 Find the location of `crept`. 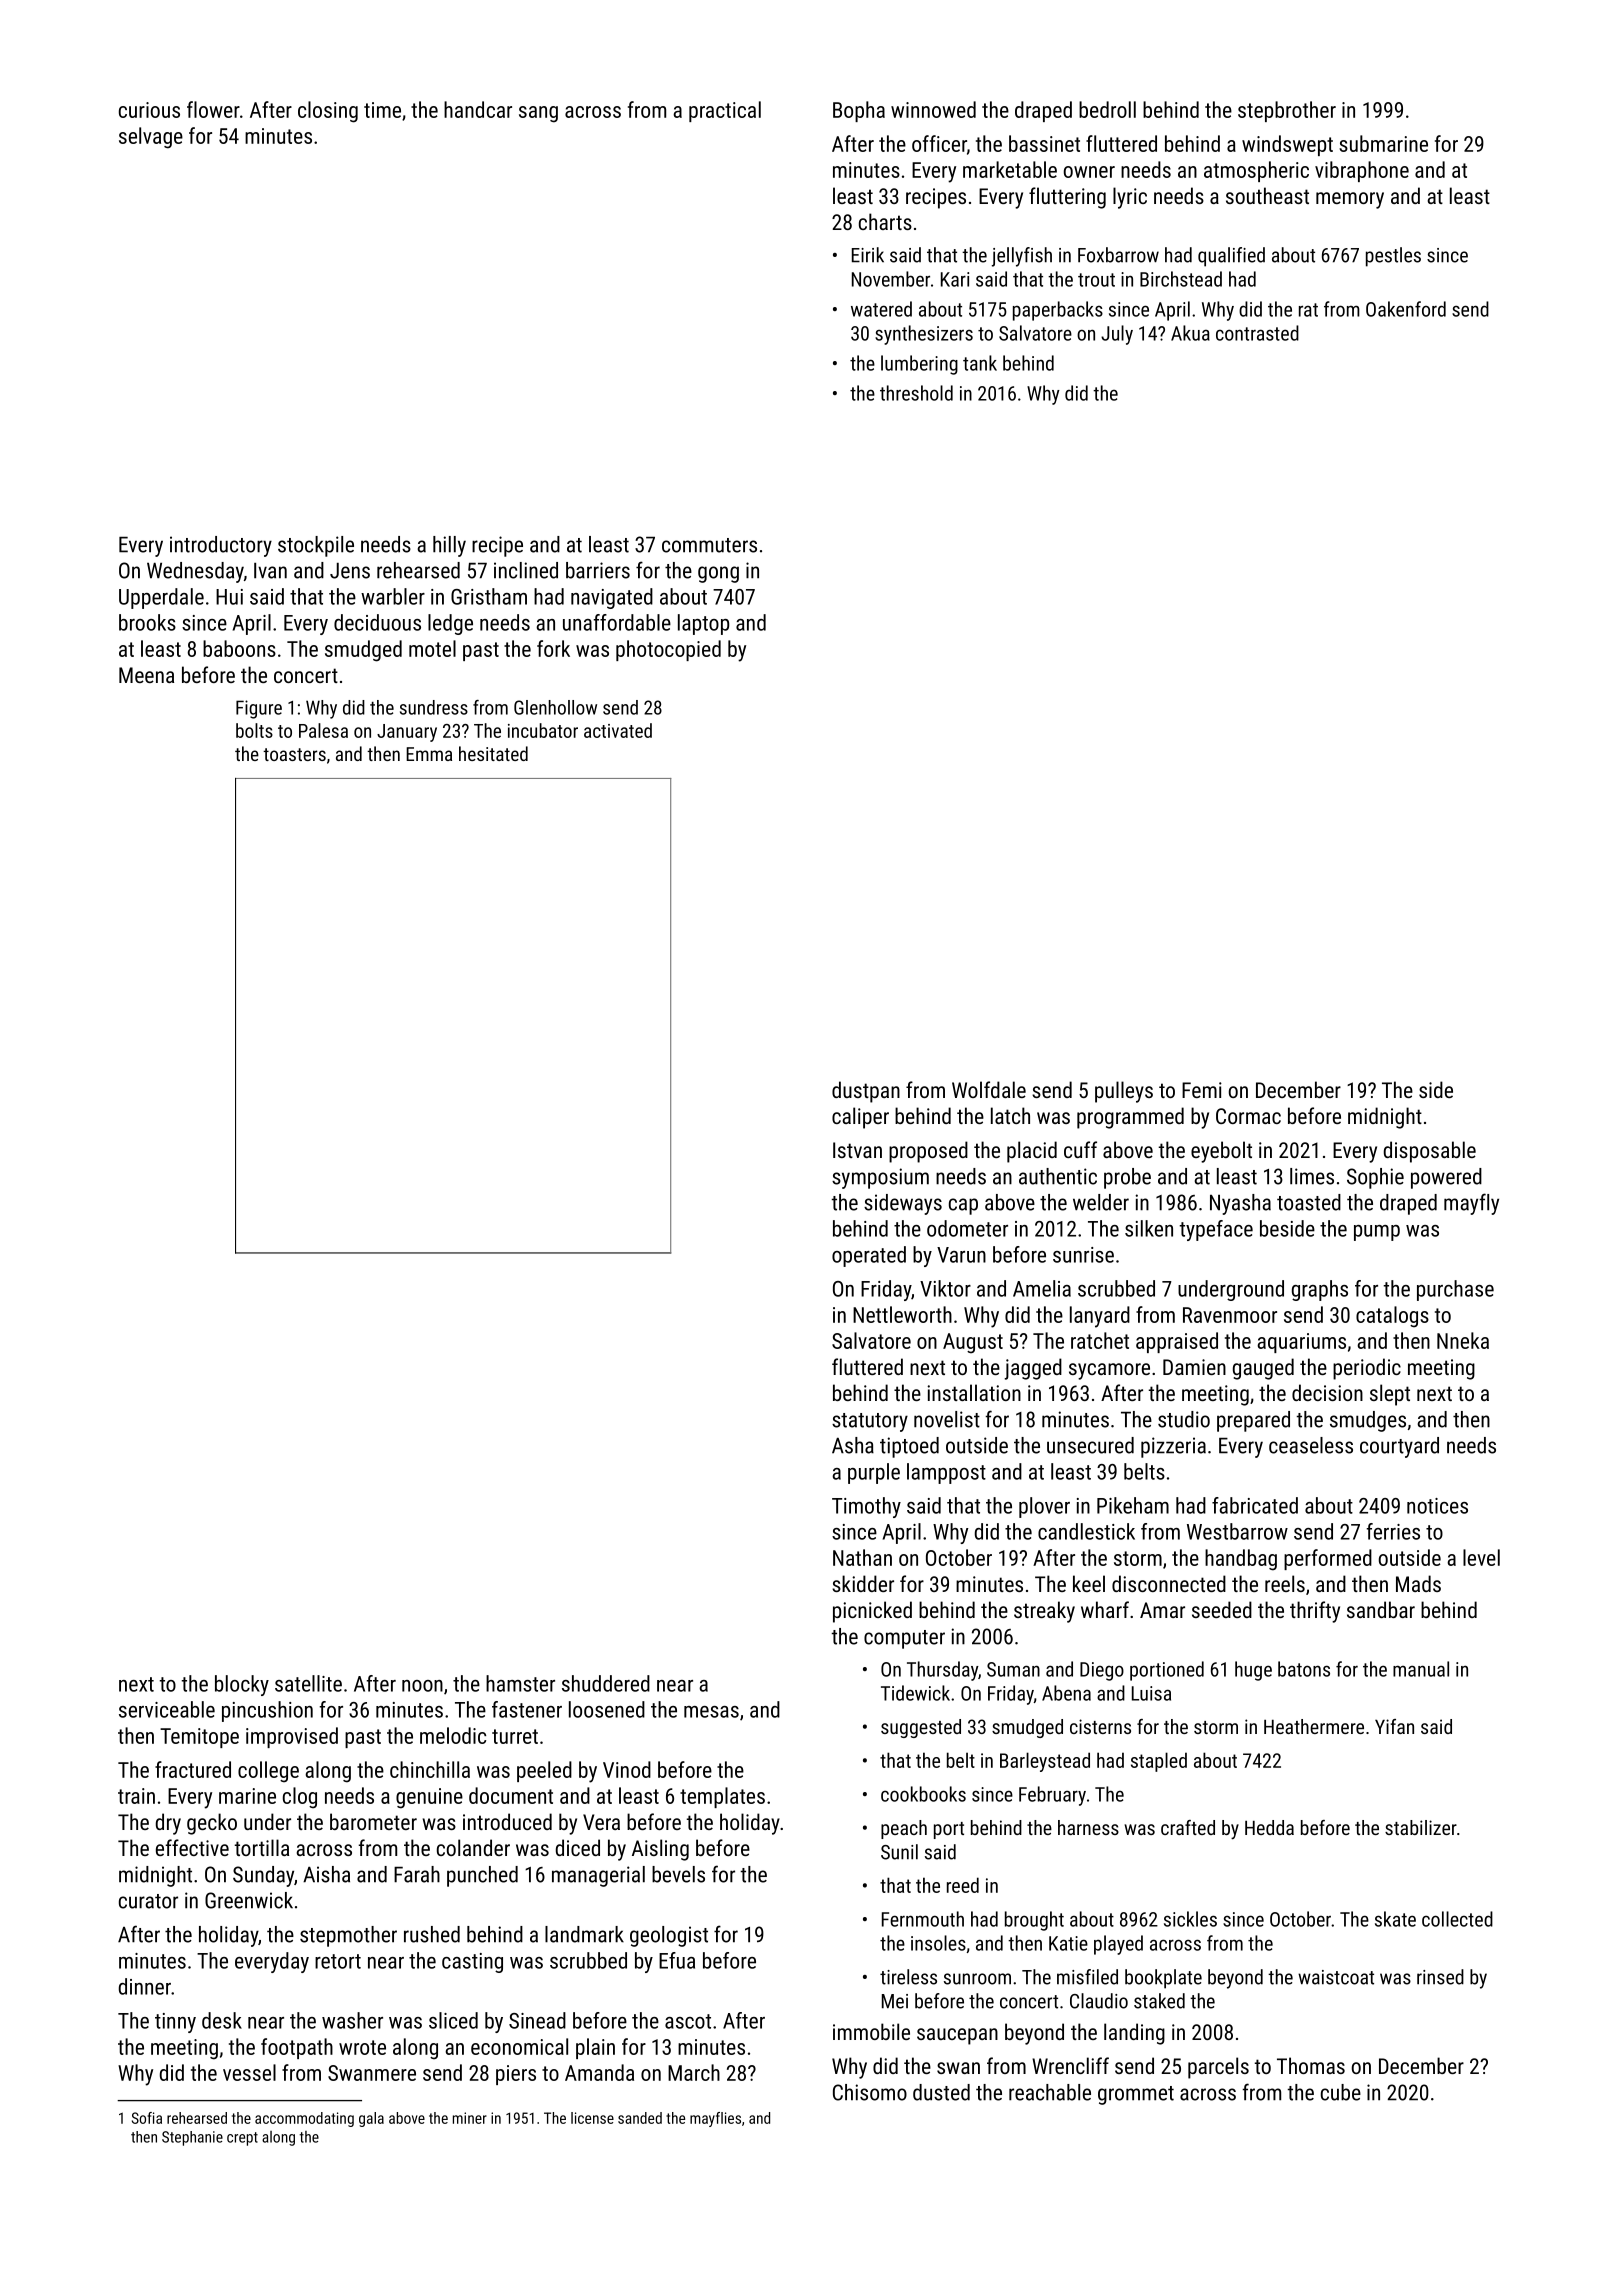

crept is located at coordinates (242, 2139).
